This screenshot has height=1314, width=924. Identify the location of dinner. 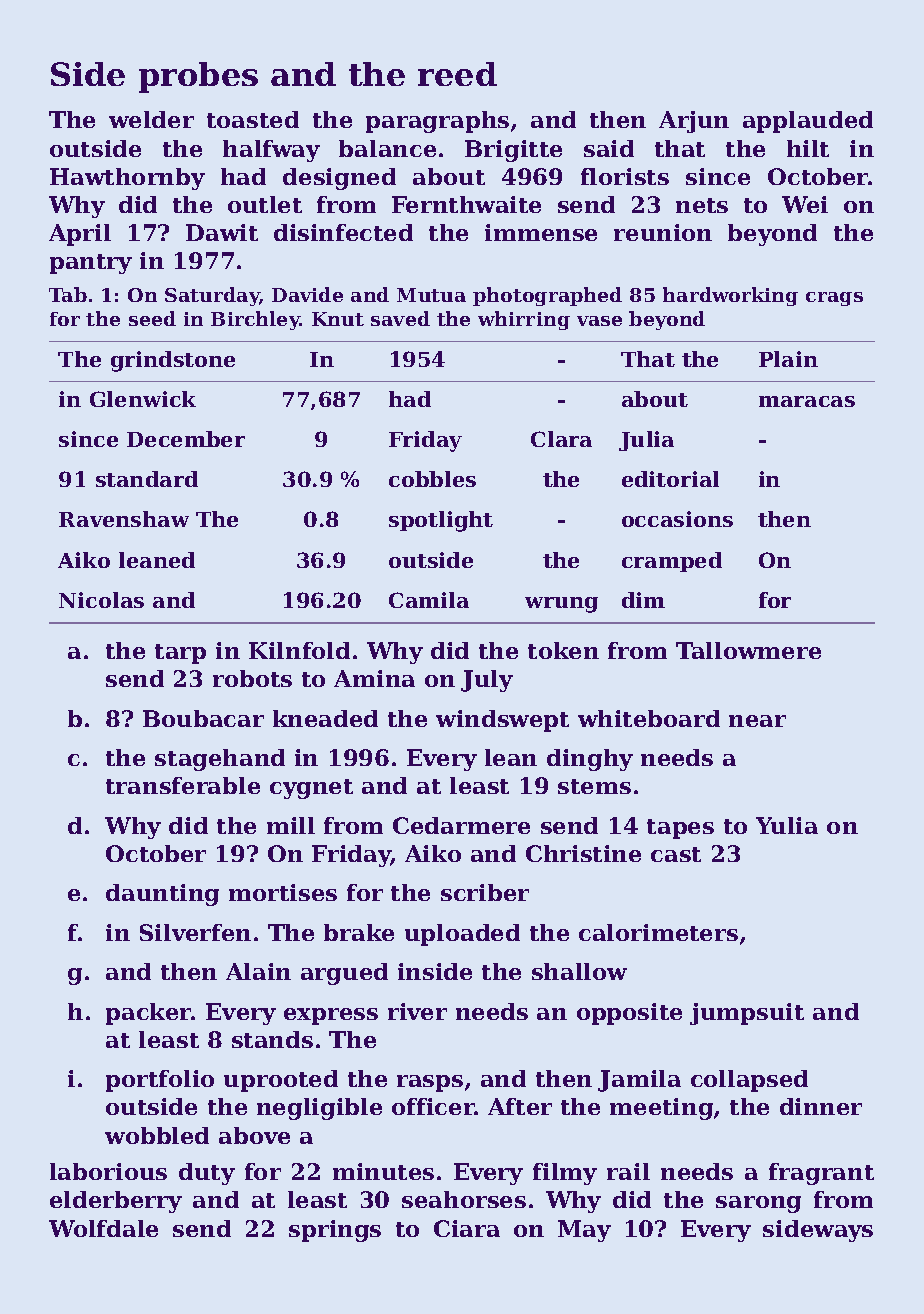
(821, 1106).
